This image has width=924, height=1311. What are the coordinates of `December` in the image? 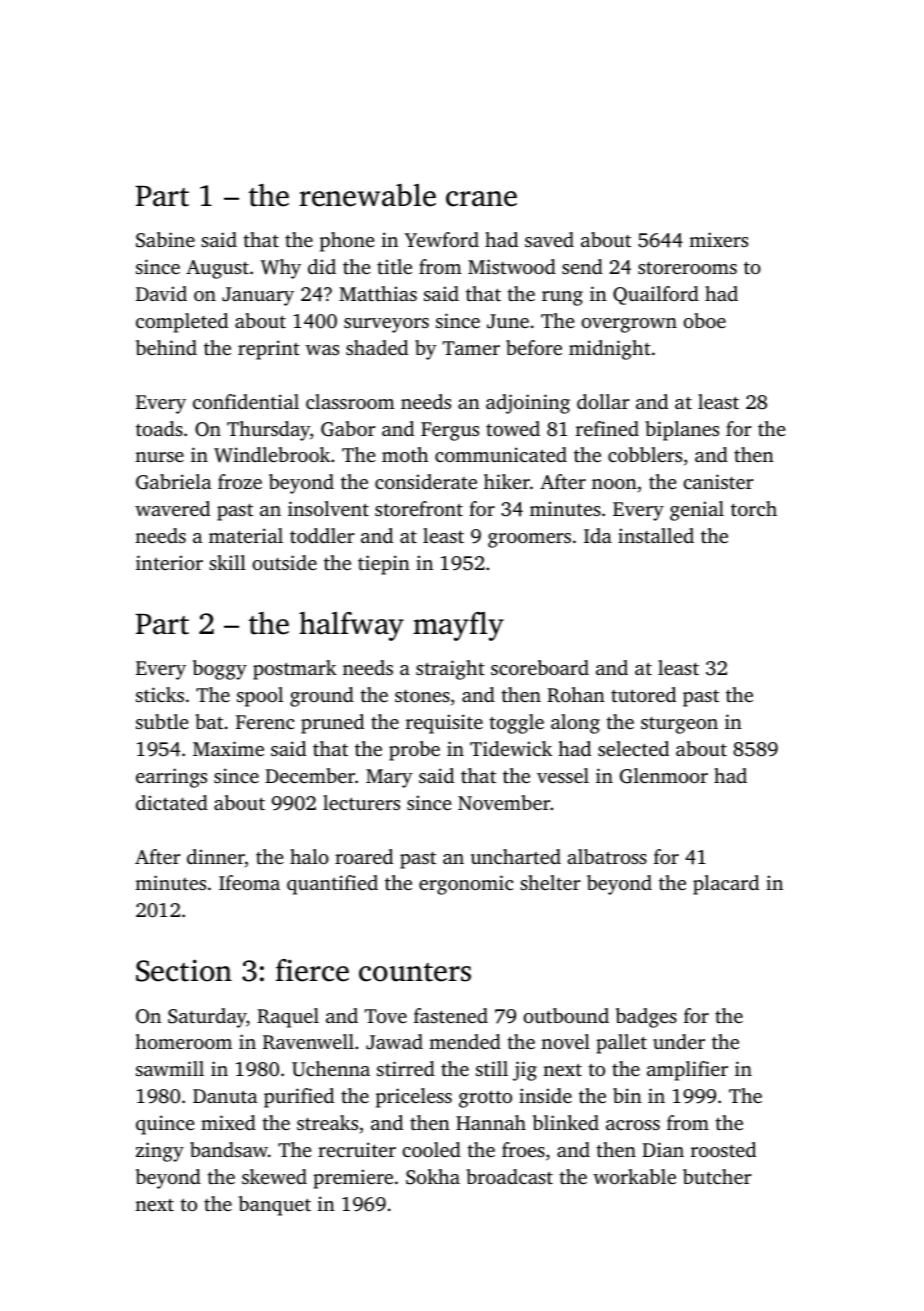 It's located at (310, 775).
